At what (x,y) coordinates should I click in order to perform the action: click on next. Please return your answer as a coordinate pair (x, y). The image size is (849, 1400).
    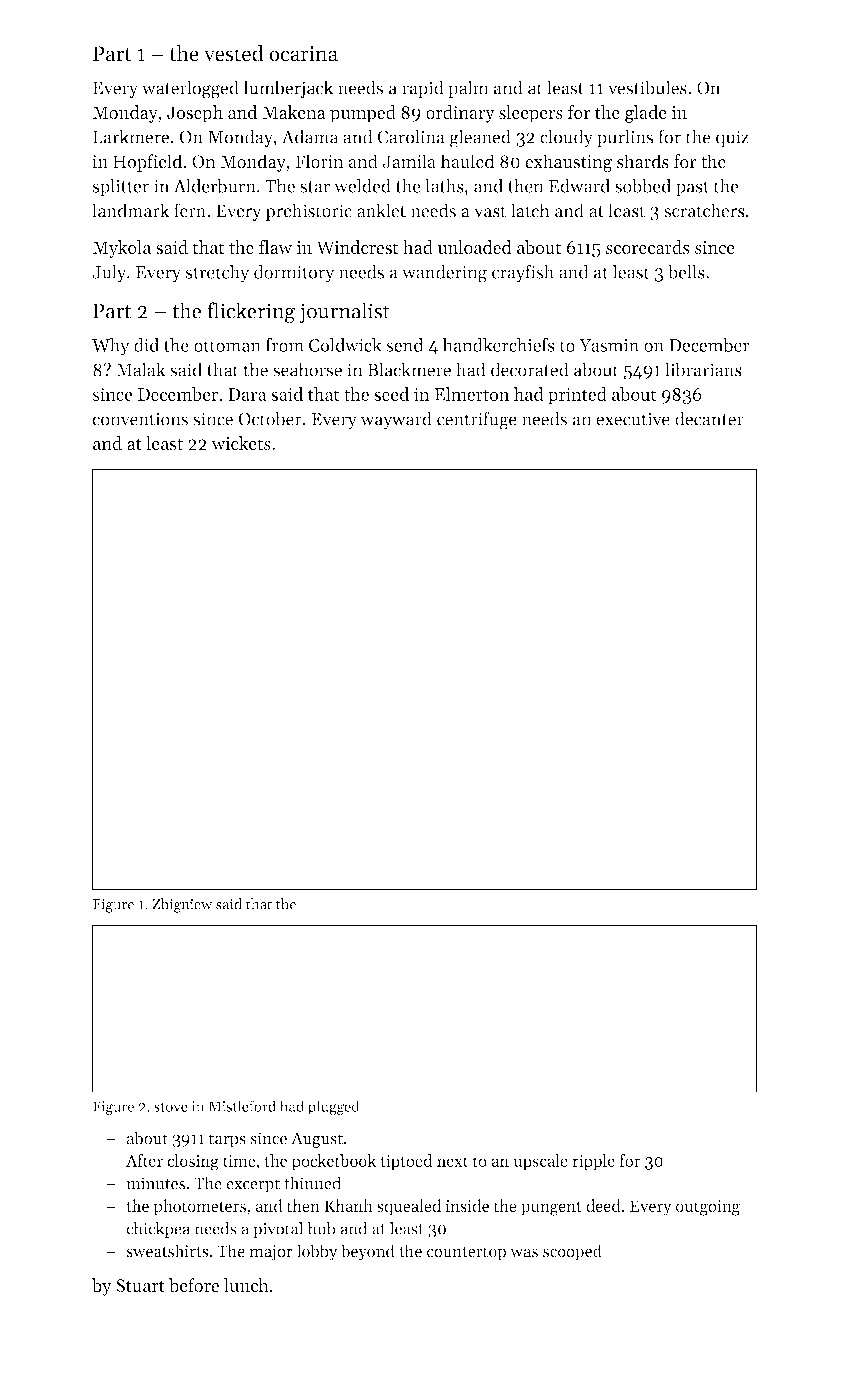
    Looking at the image, I should click on (452, 1161).
